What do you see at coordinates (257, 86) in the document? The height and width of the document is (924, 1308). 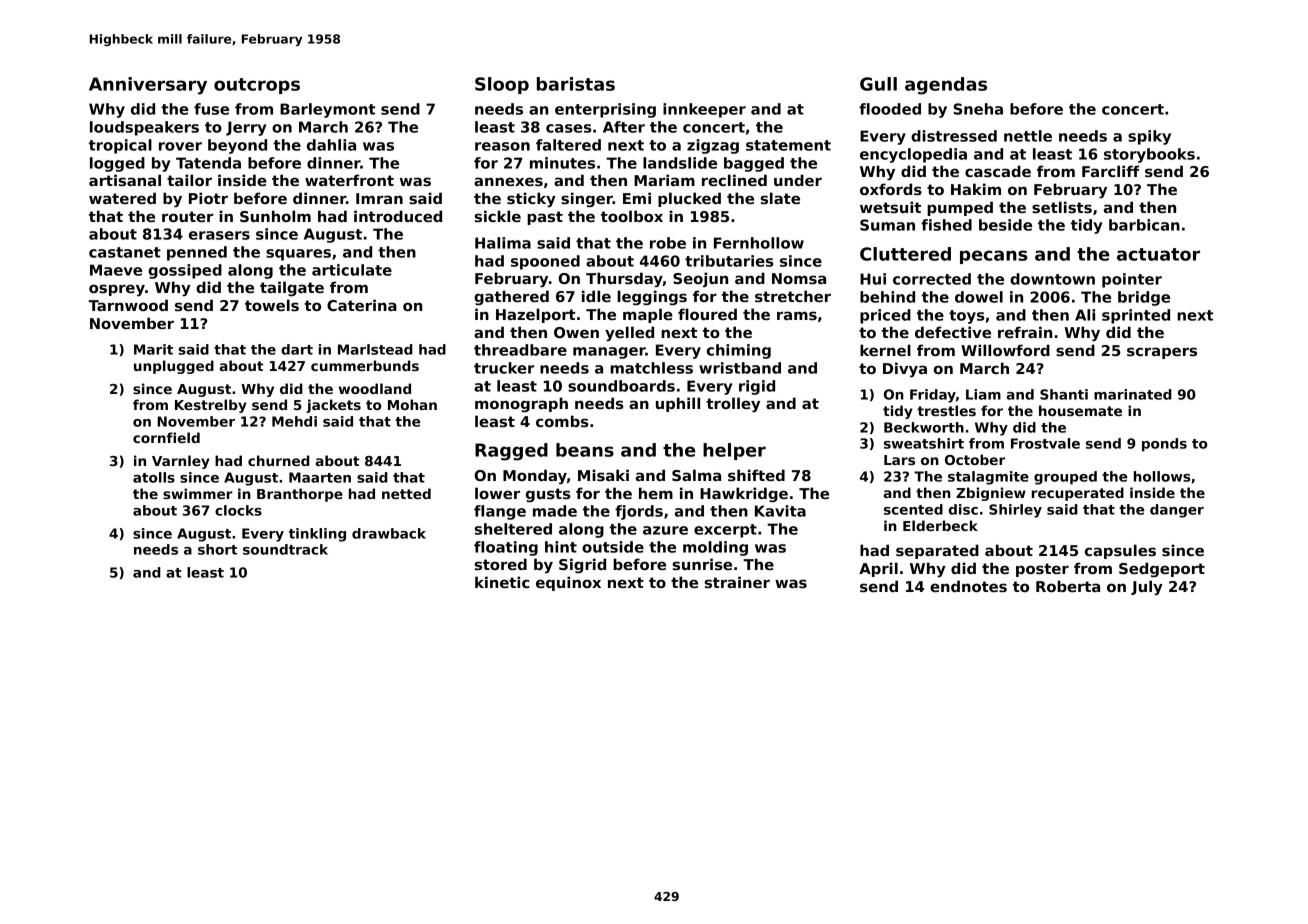 I see `outcrops` at bounding box center [257, 86].
